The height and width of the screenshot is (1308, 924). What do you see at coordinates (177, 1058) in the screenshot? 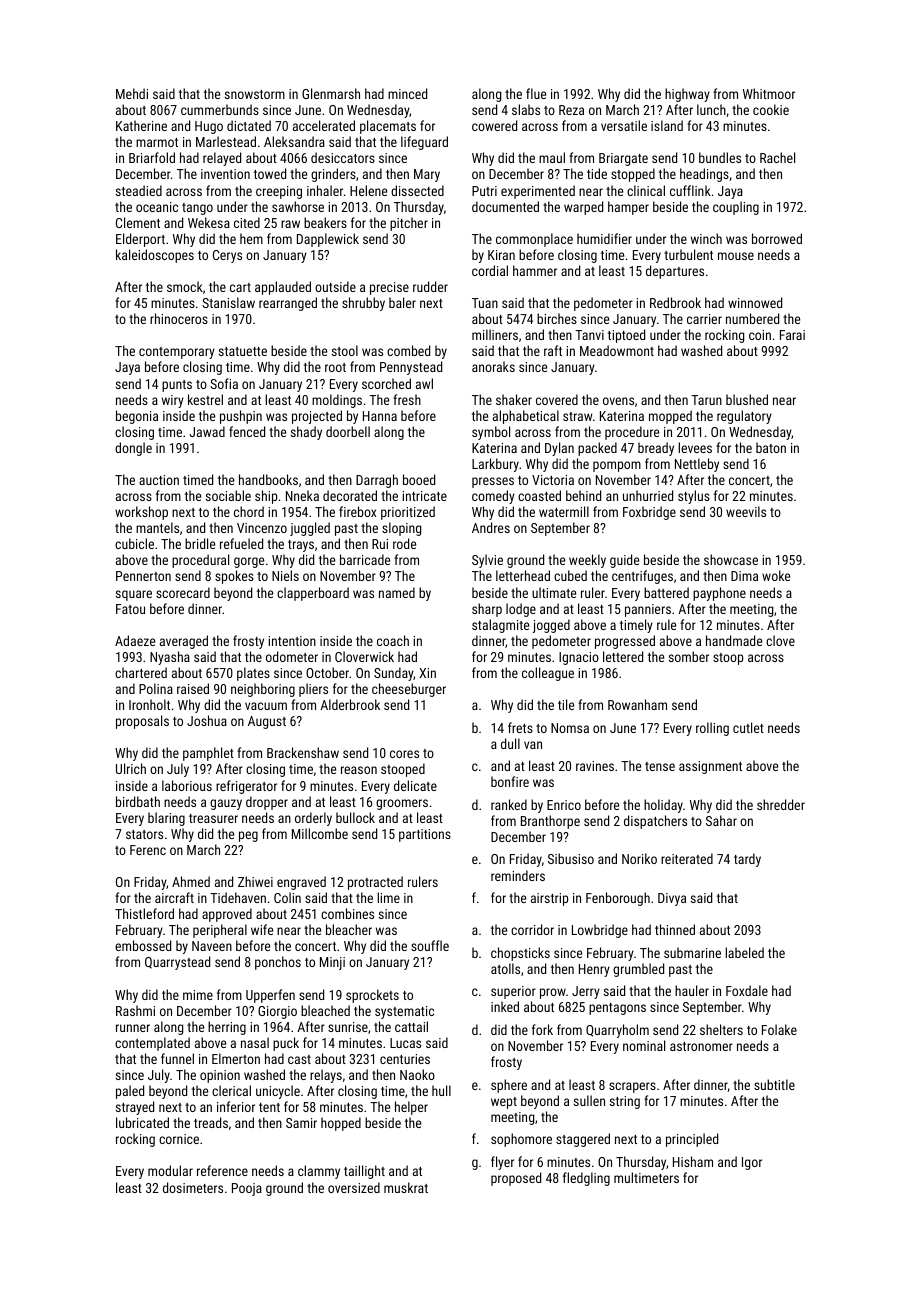
I see `funnel` at bounding box center [177, 1058].
